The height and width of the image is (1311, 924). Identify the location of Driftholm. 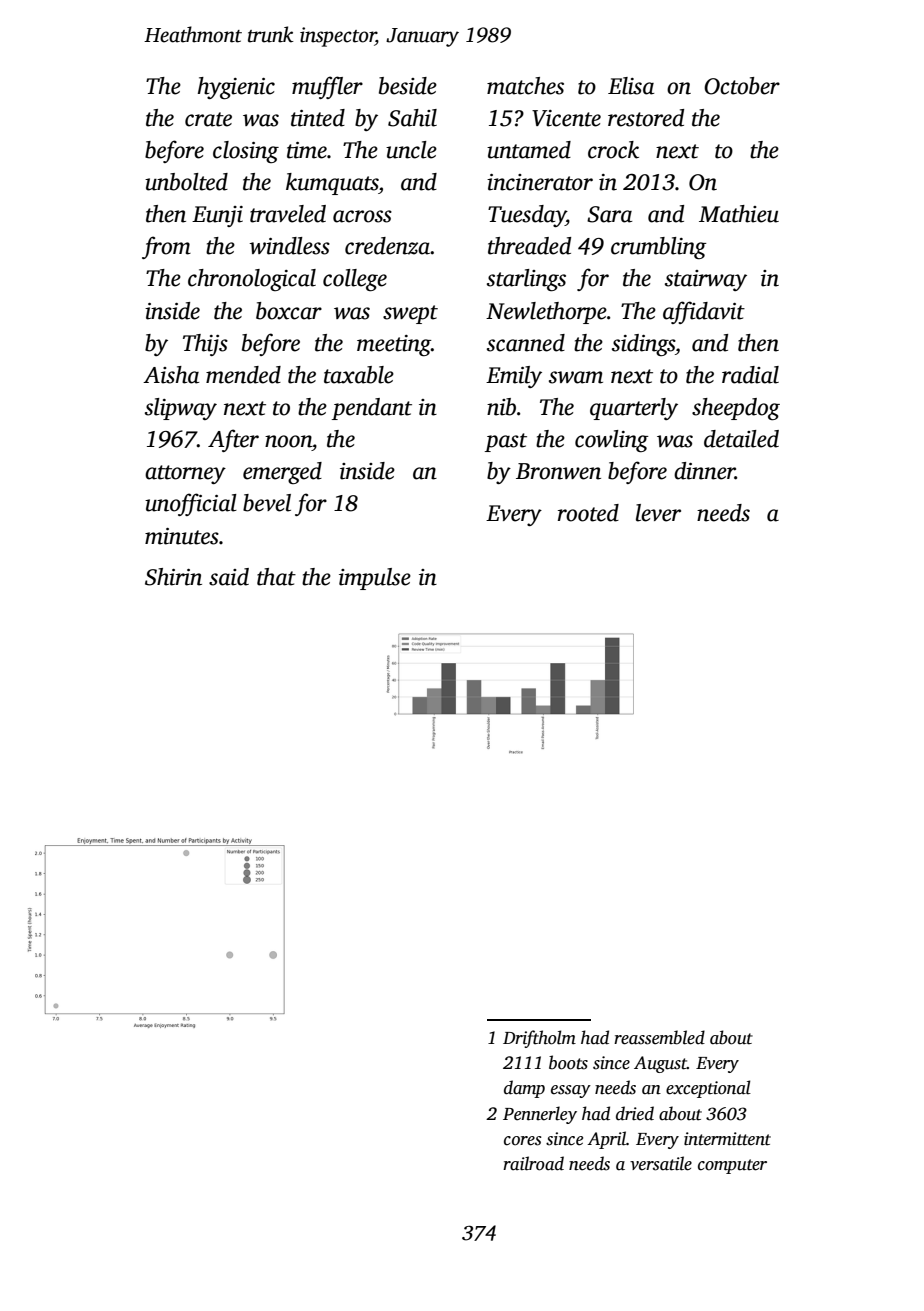
(539, 1039).
